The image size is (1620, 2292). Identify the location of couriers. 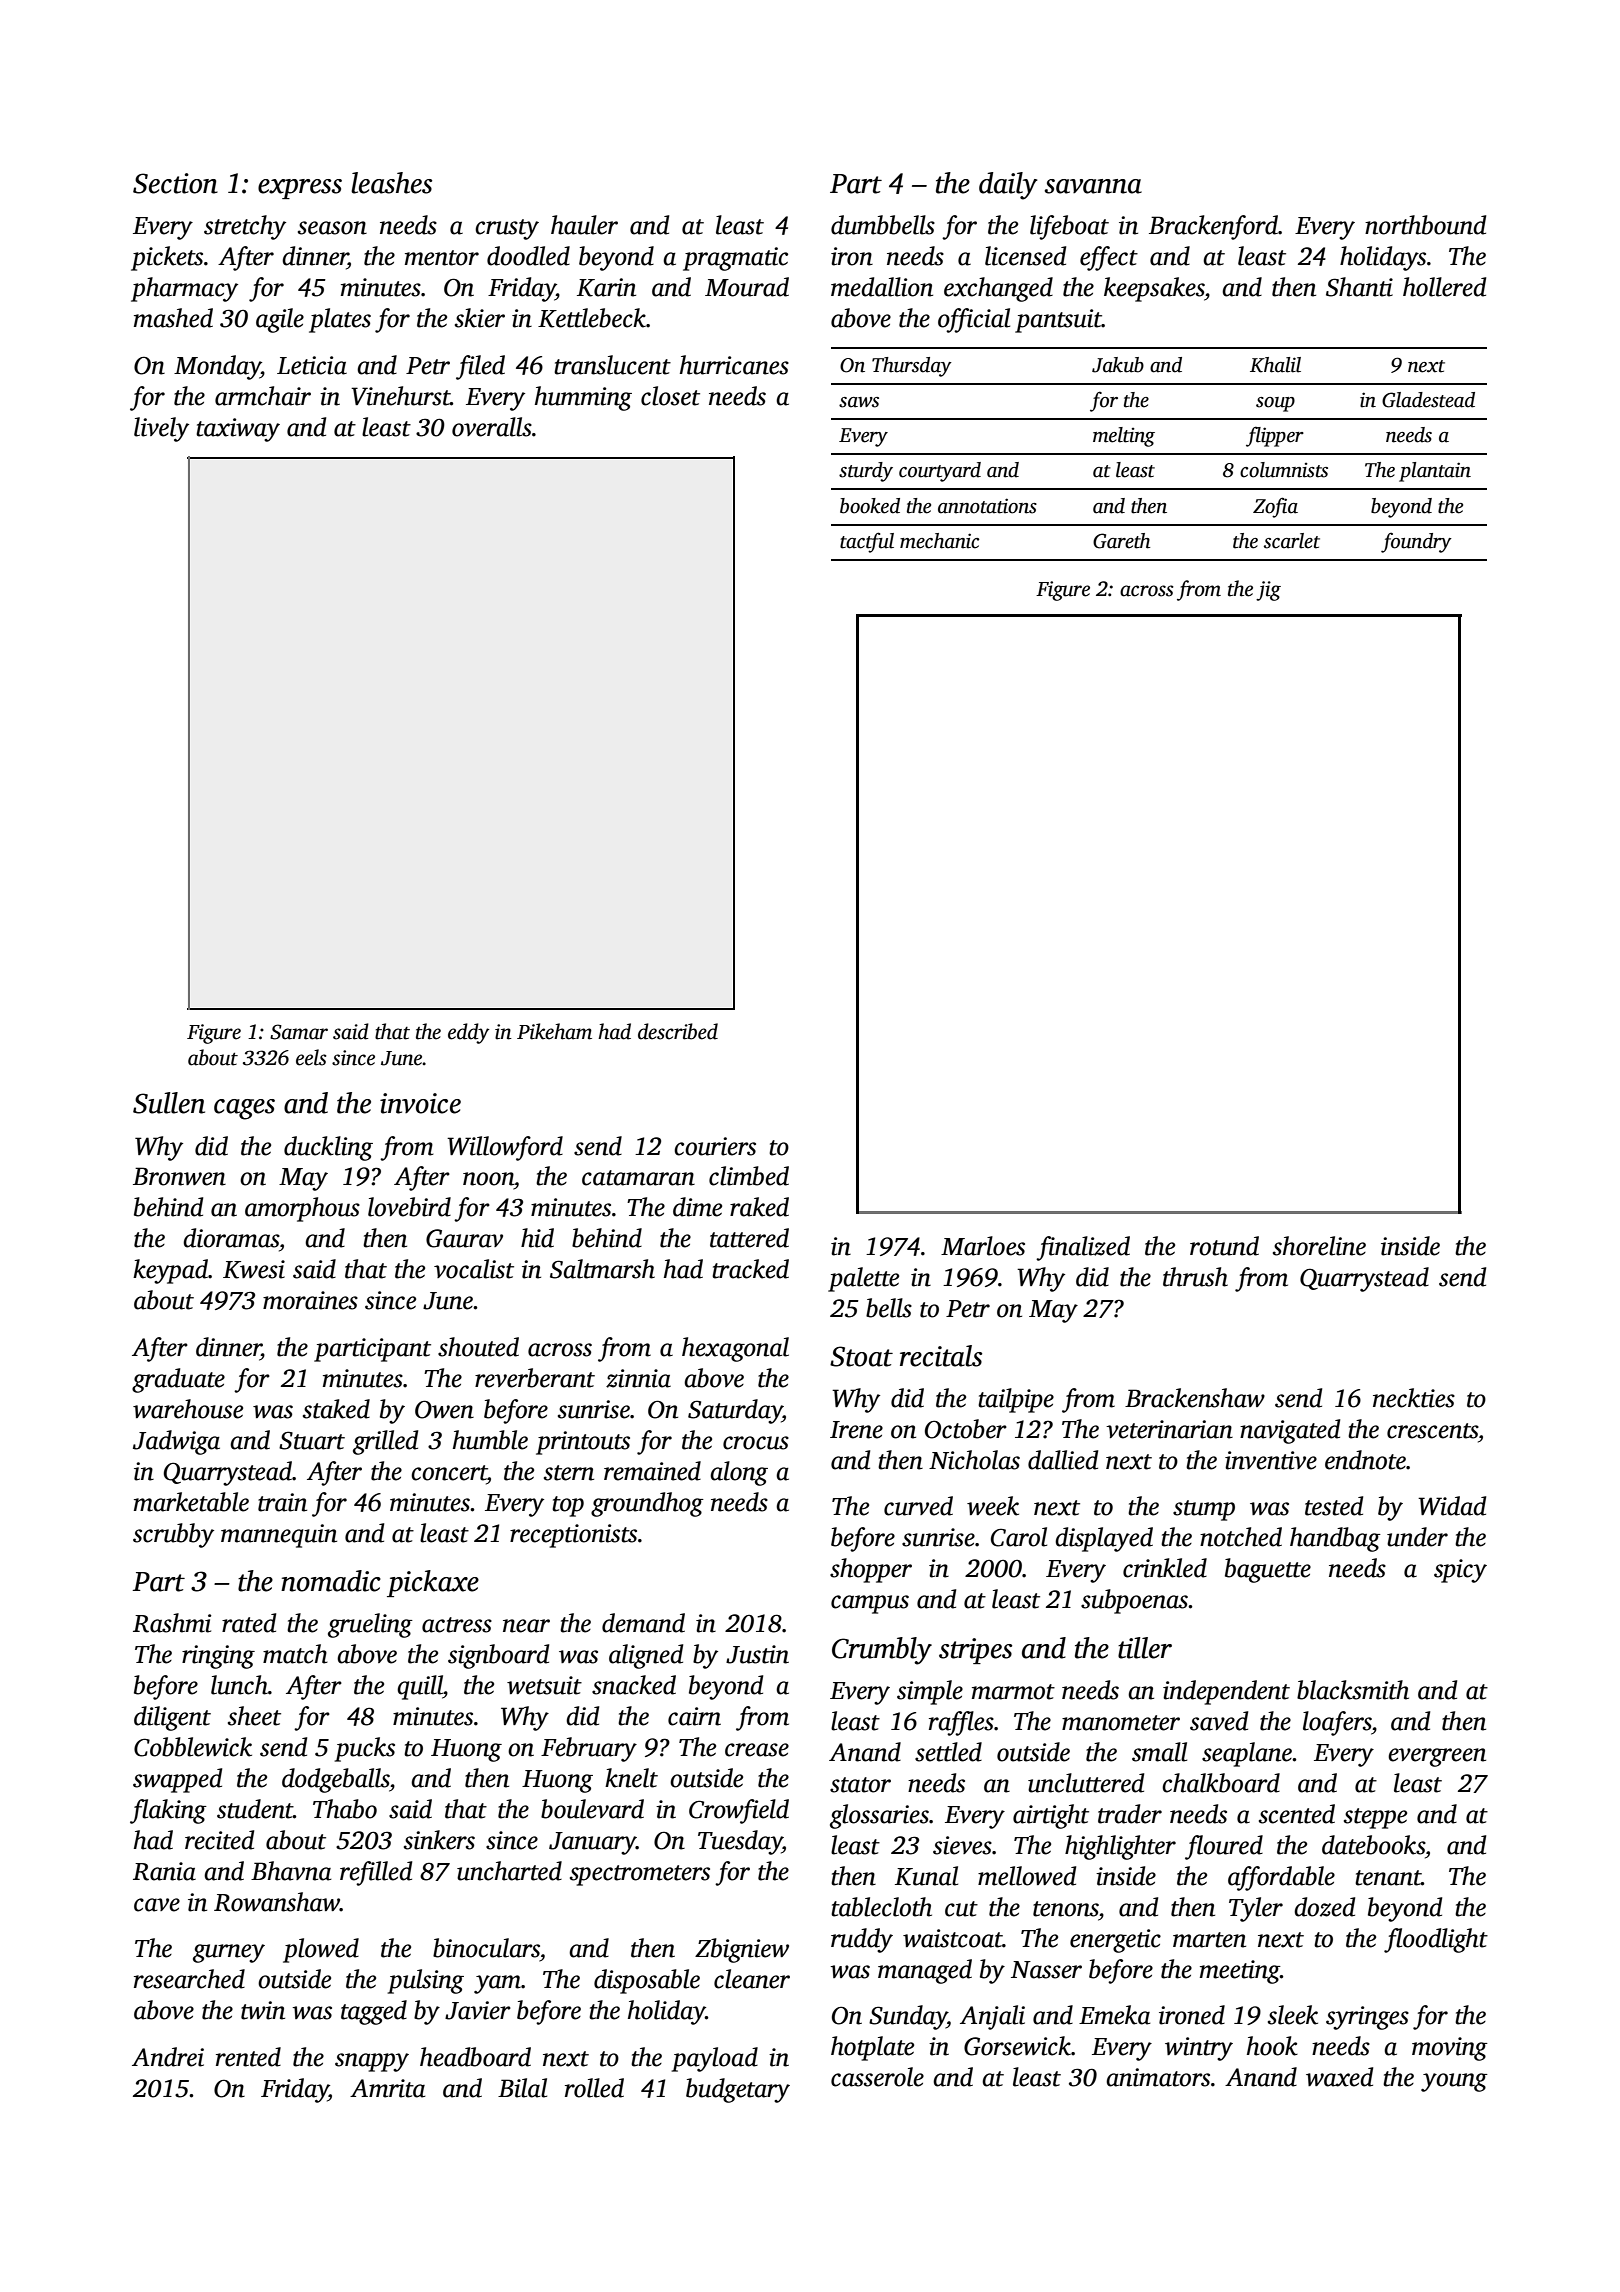
(715, 1146).
